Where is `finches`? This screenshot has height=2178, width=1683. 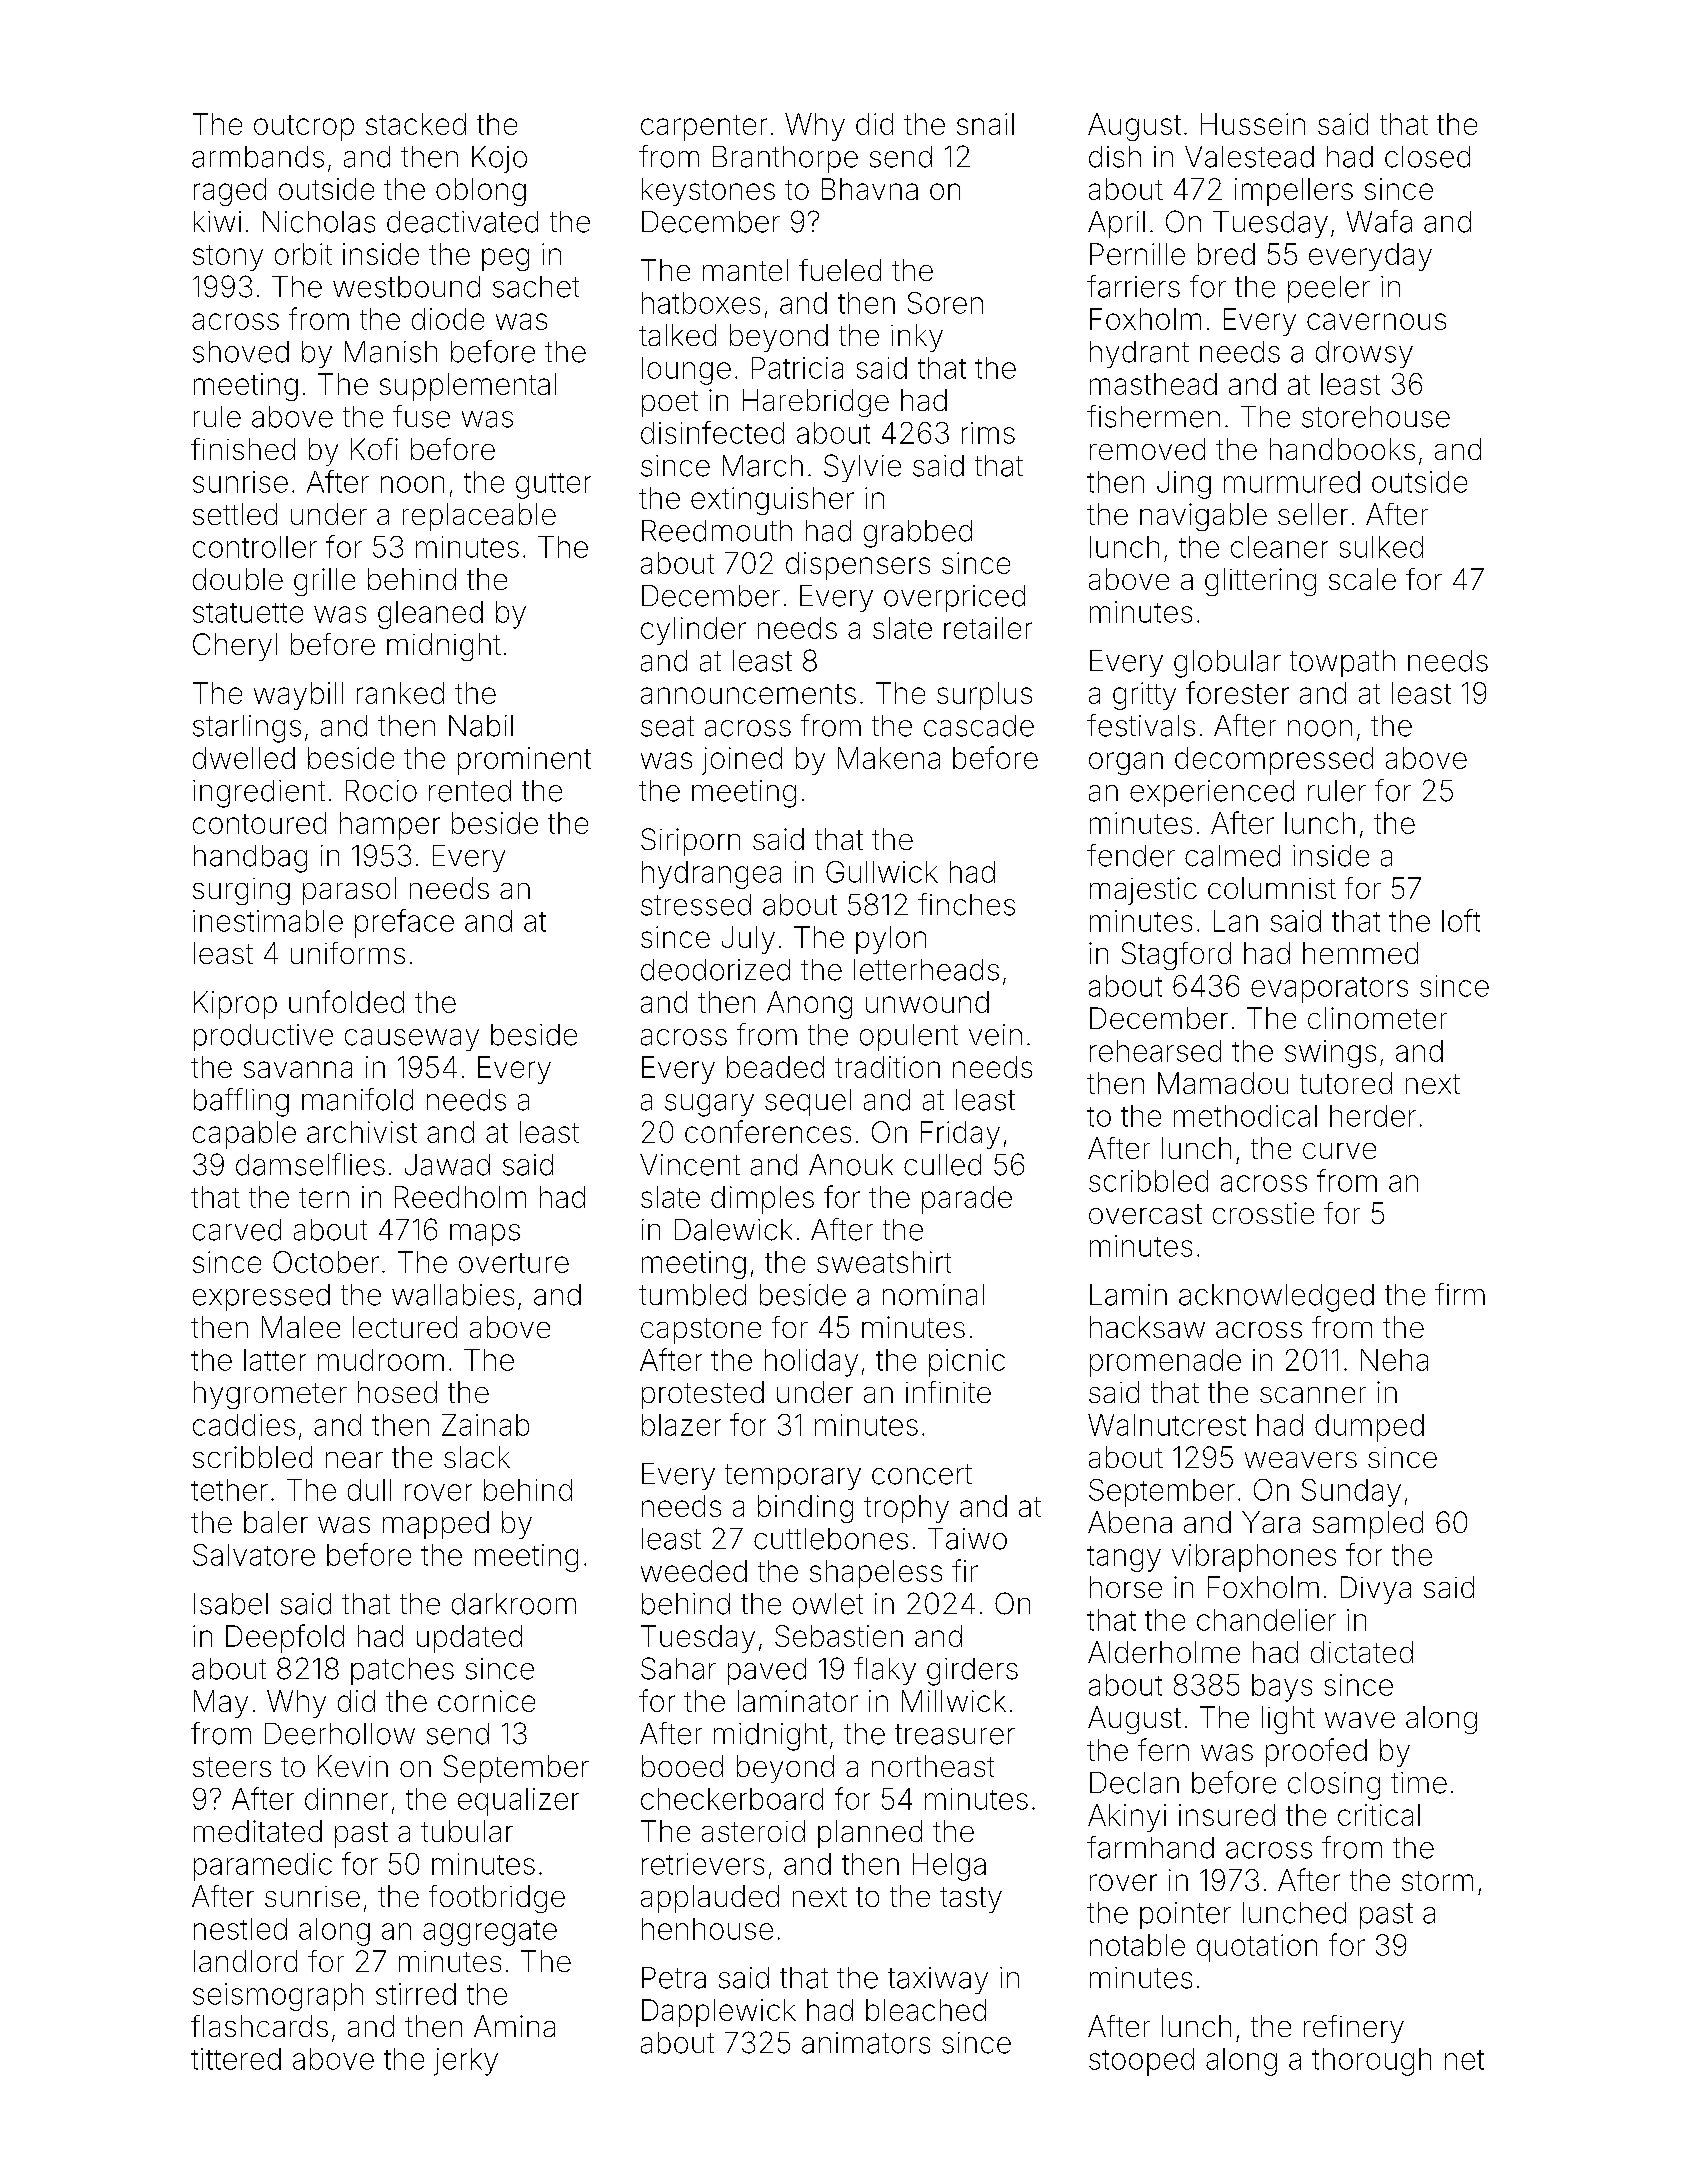
finches is located at coordinates (966, 904).
